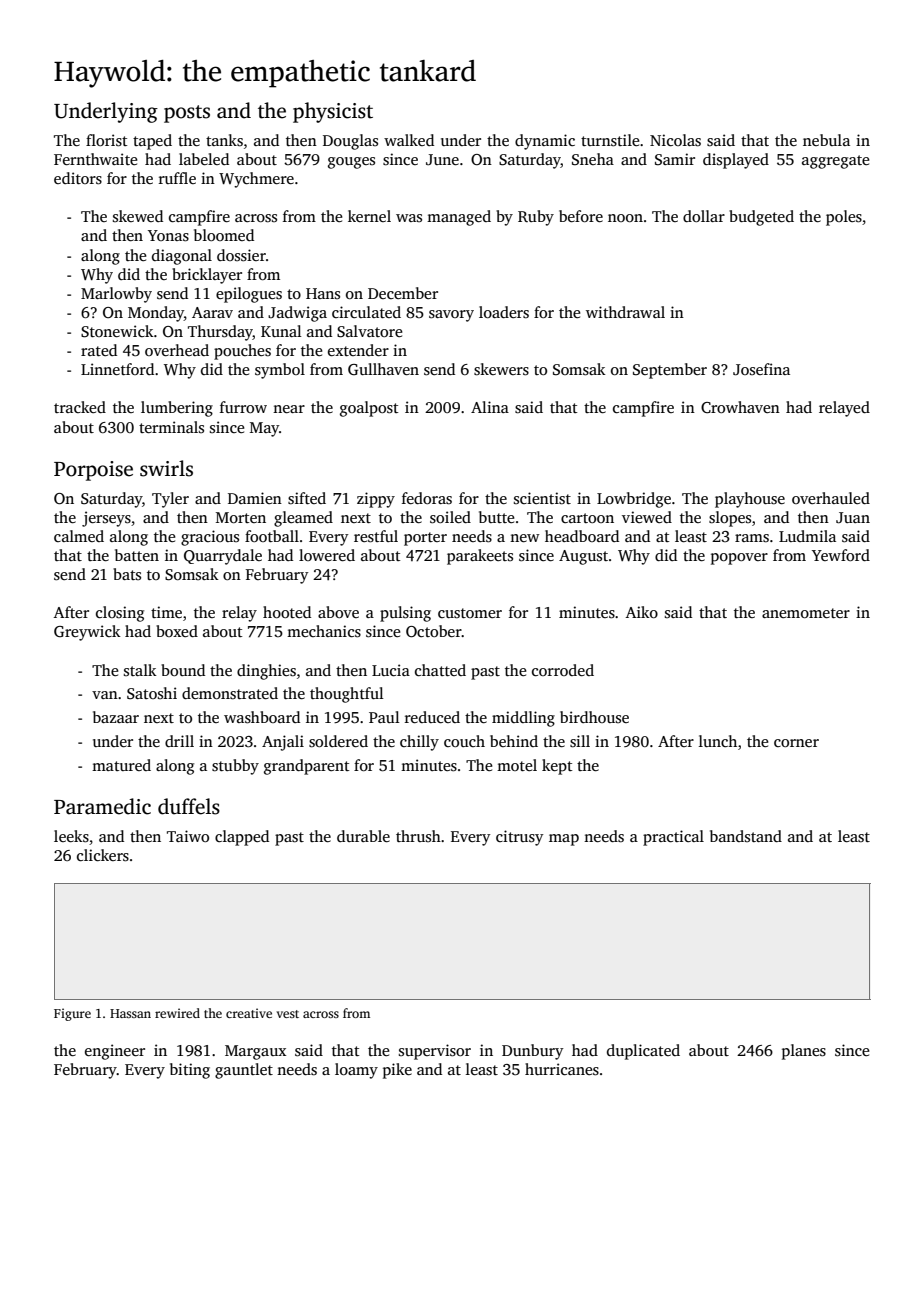 The image size is (924, 1308). I want to click on planes, so click(804, 1052).
